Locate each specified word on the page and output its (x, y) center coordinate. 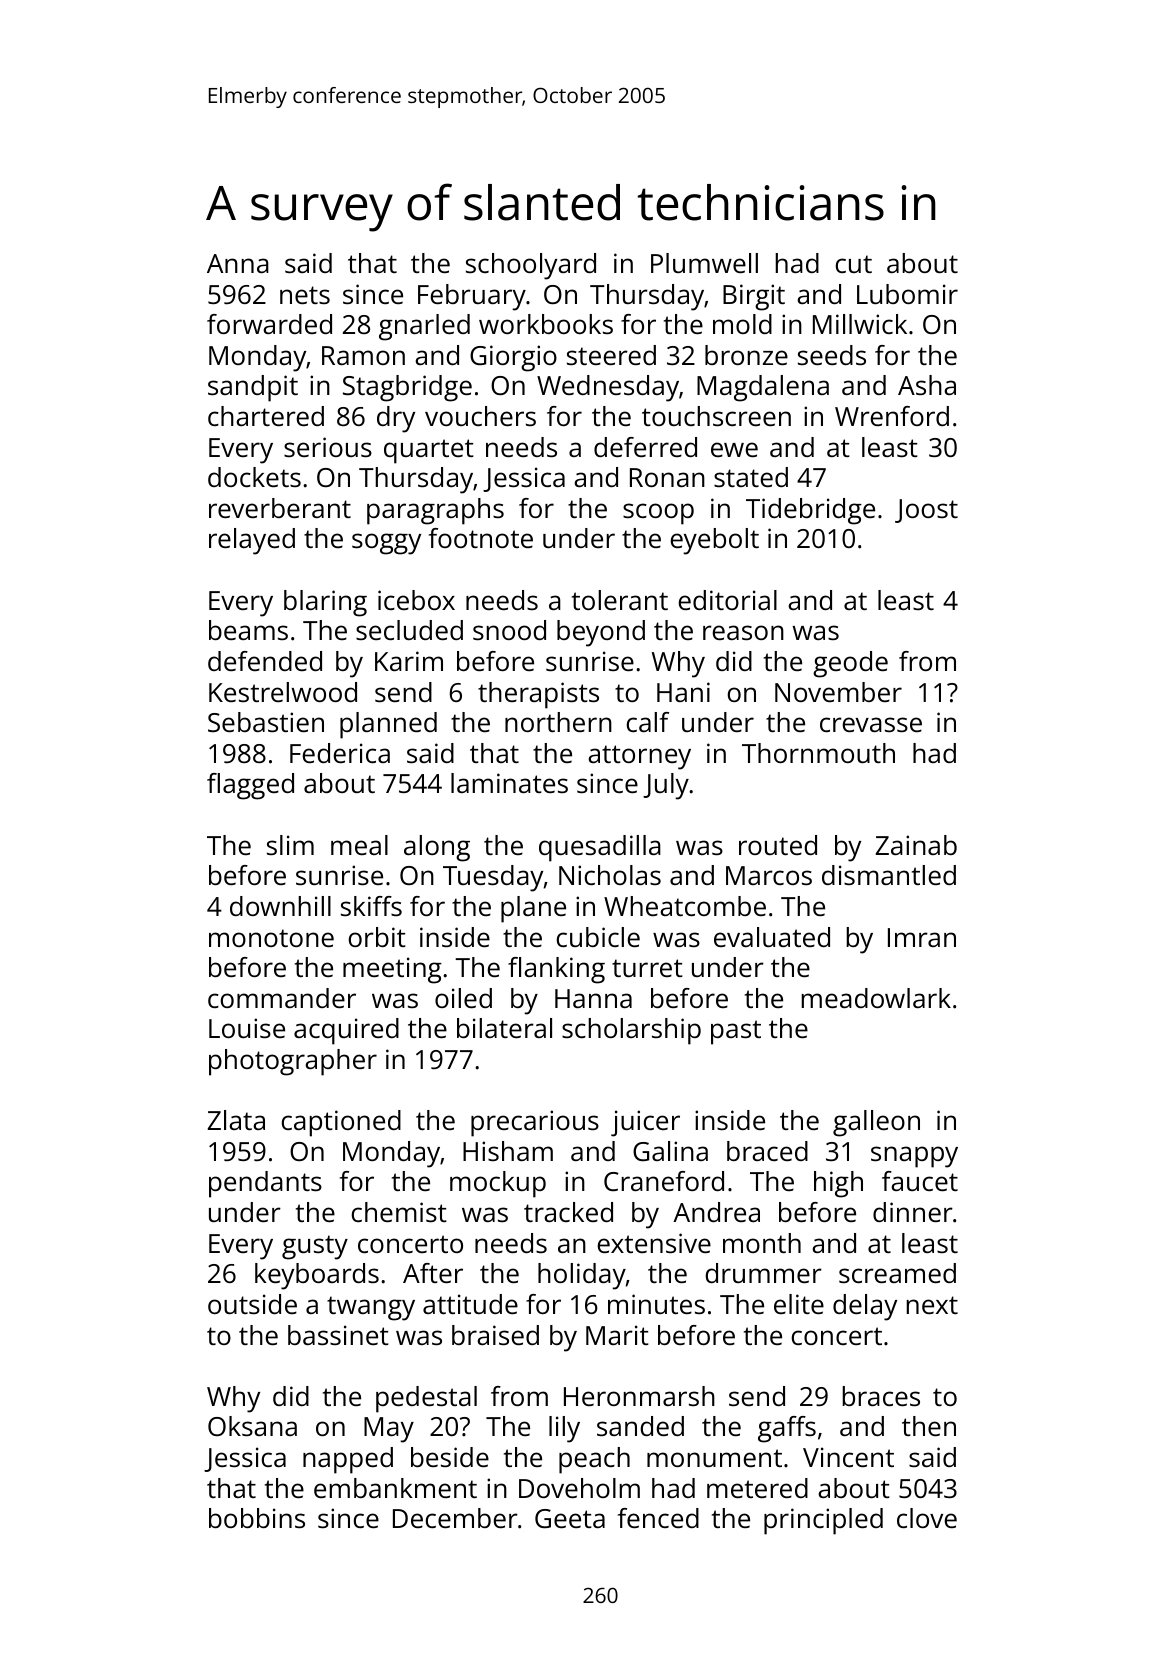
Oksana (252, 1426)
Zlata (236, 1120)
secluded (409, 630)
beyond (601, 633)
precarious (535, 1123)
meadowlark (876, 998)
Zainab (916, 845)
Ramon (363, 355)
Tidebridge (810, 511)
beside (450, 1457)
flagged (250, 786)
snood (509, 630)
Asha (927, 385)
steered (611, 355)
